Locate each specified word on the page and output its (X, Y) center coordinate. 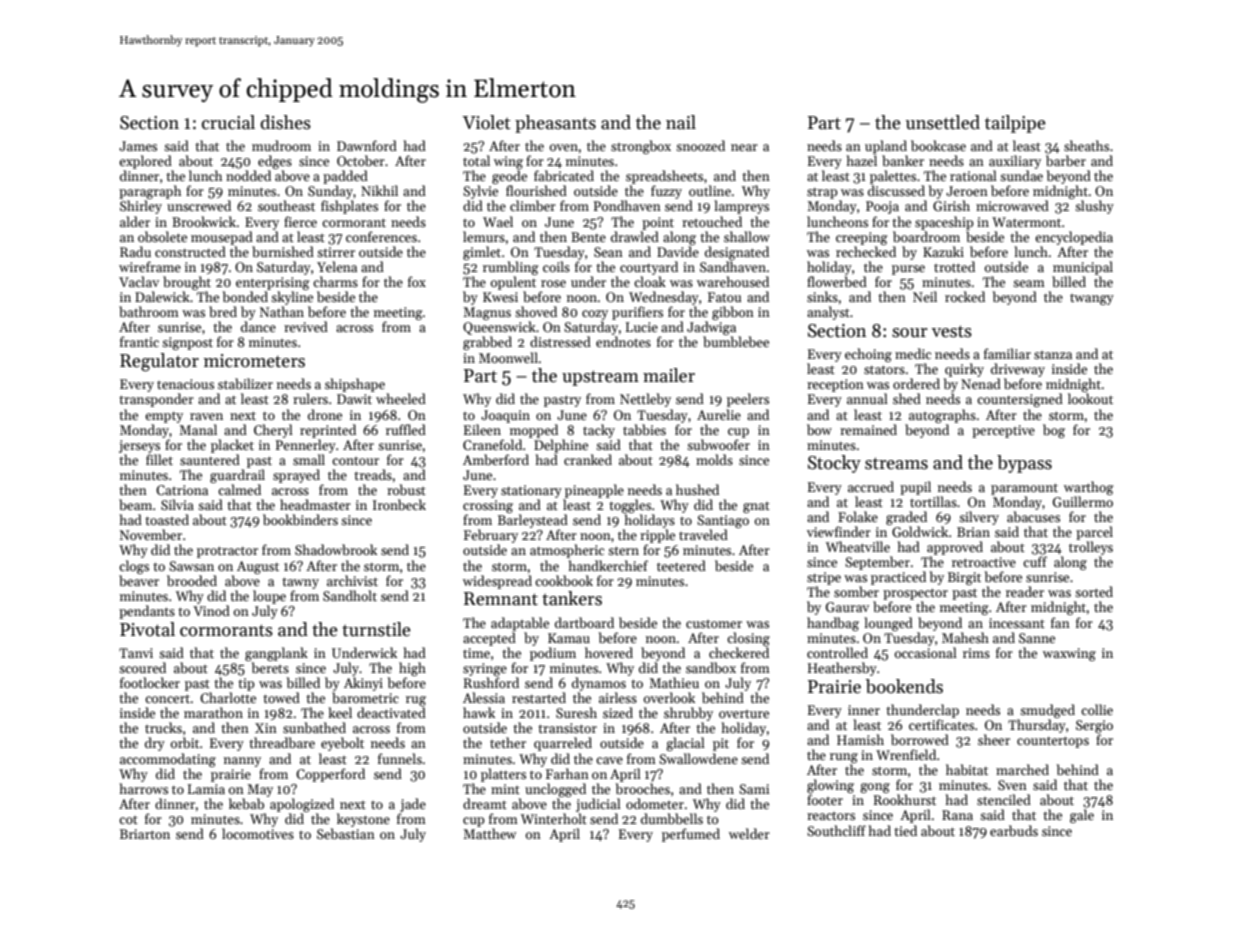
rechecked (866, 251)
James (138, 146)
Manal (198, 429)
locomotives (258, 833)
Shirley (141, 207)
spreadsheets (664, 177)
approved (955, 548)
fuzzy (666, 192)
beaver (139, 580)
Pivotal (147, 629)
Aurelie (719, 414)
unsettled (943, 122)
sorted (1094, 591)
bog (1054, 431)
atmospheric (567, 551)
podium (553, 654)
